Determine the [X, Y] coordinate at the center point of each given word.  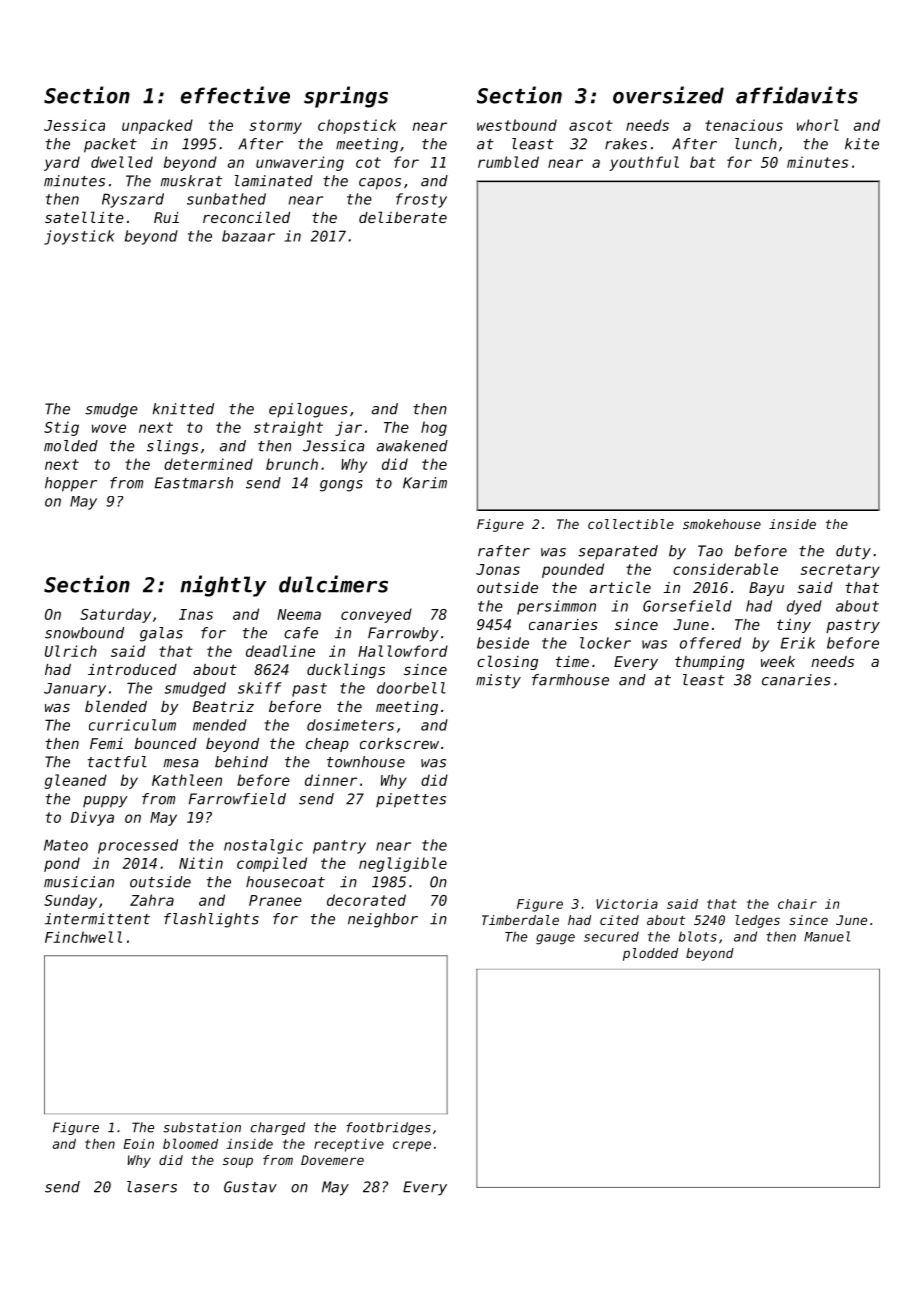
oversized [668, 95]
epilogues [308, 410]
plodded [650, 954]
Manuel [827, 936]
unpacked [157, 126]
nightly [223, 586]
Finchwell [83, 937]
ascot [591, 125]
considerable [725, 569]
